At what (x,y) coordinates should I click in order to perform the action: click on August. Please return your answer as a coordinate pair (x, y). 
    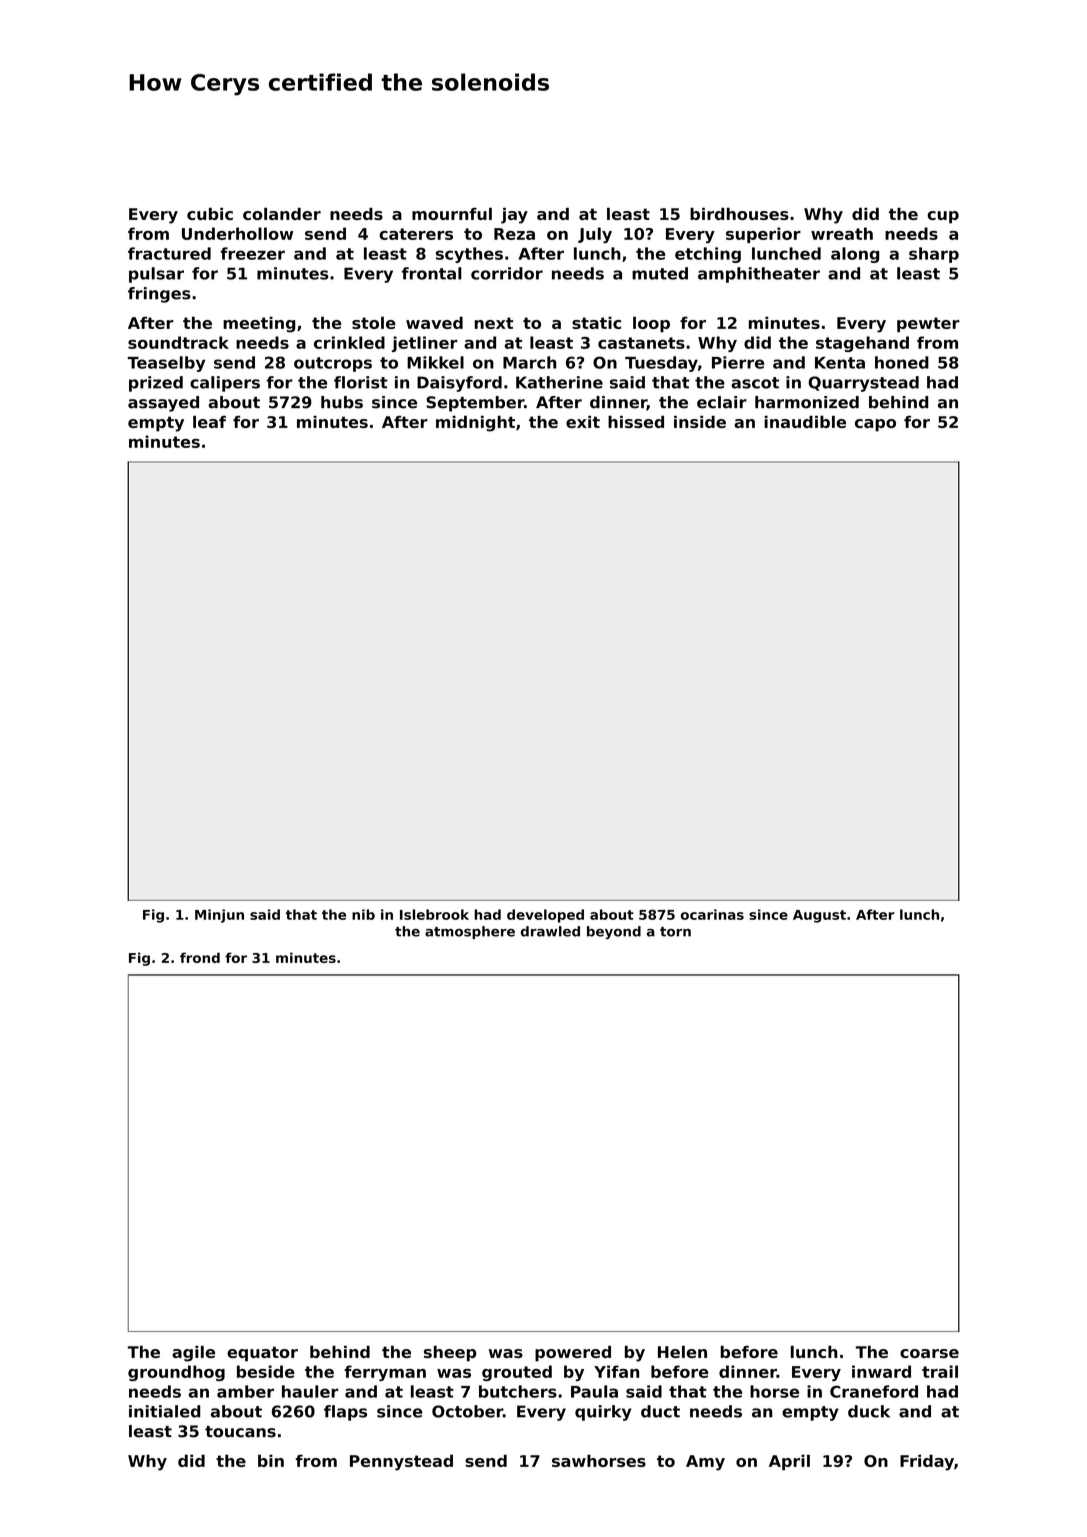
    Looking at the image, I should click on (819, 916).
